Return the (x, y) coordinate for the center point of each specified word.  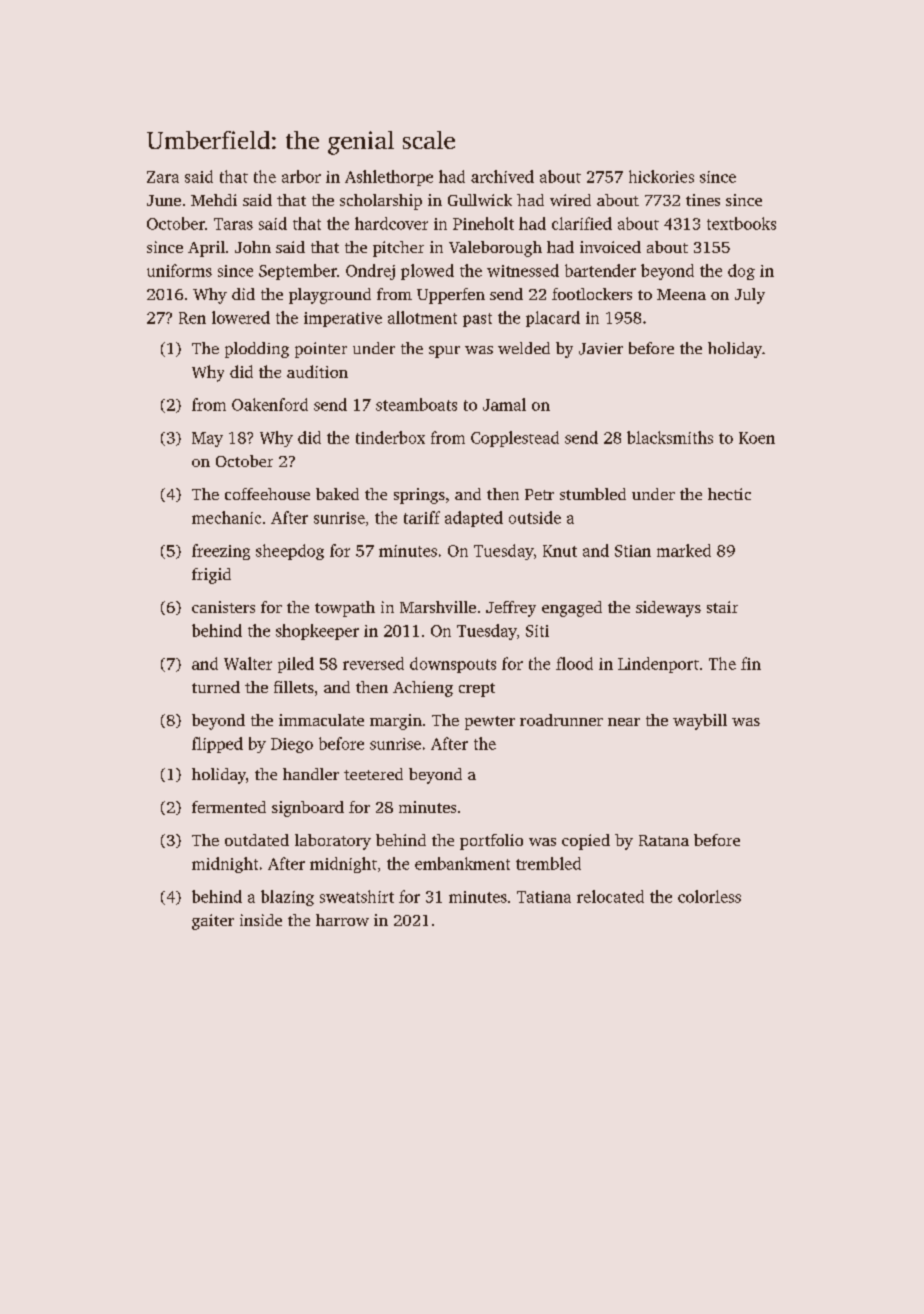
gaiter (213, 922)
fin (751, 663)
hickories (661, 176)
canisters (223, 607)
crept (477, 690)
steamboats (416, 404)
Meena (681, 294)
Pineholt (483, 223)
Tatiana (544, 897)
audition (317, 371)
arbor (301, 176)
